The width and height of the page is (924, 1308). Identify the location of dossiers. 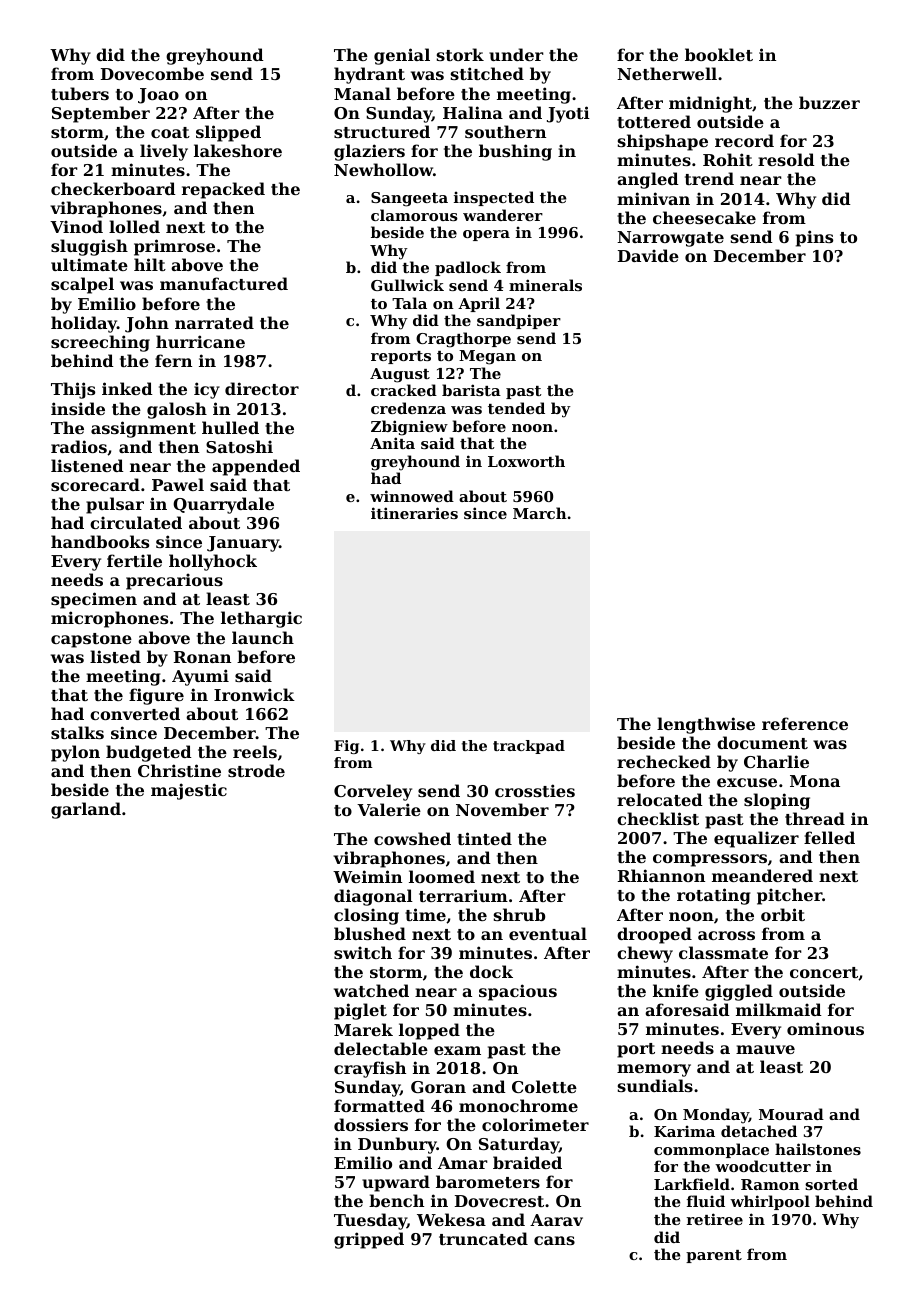
(371, 1124).
